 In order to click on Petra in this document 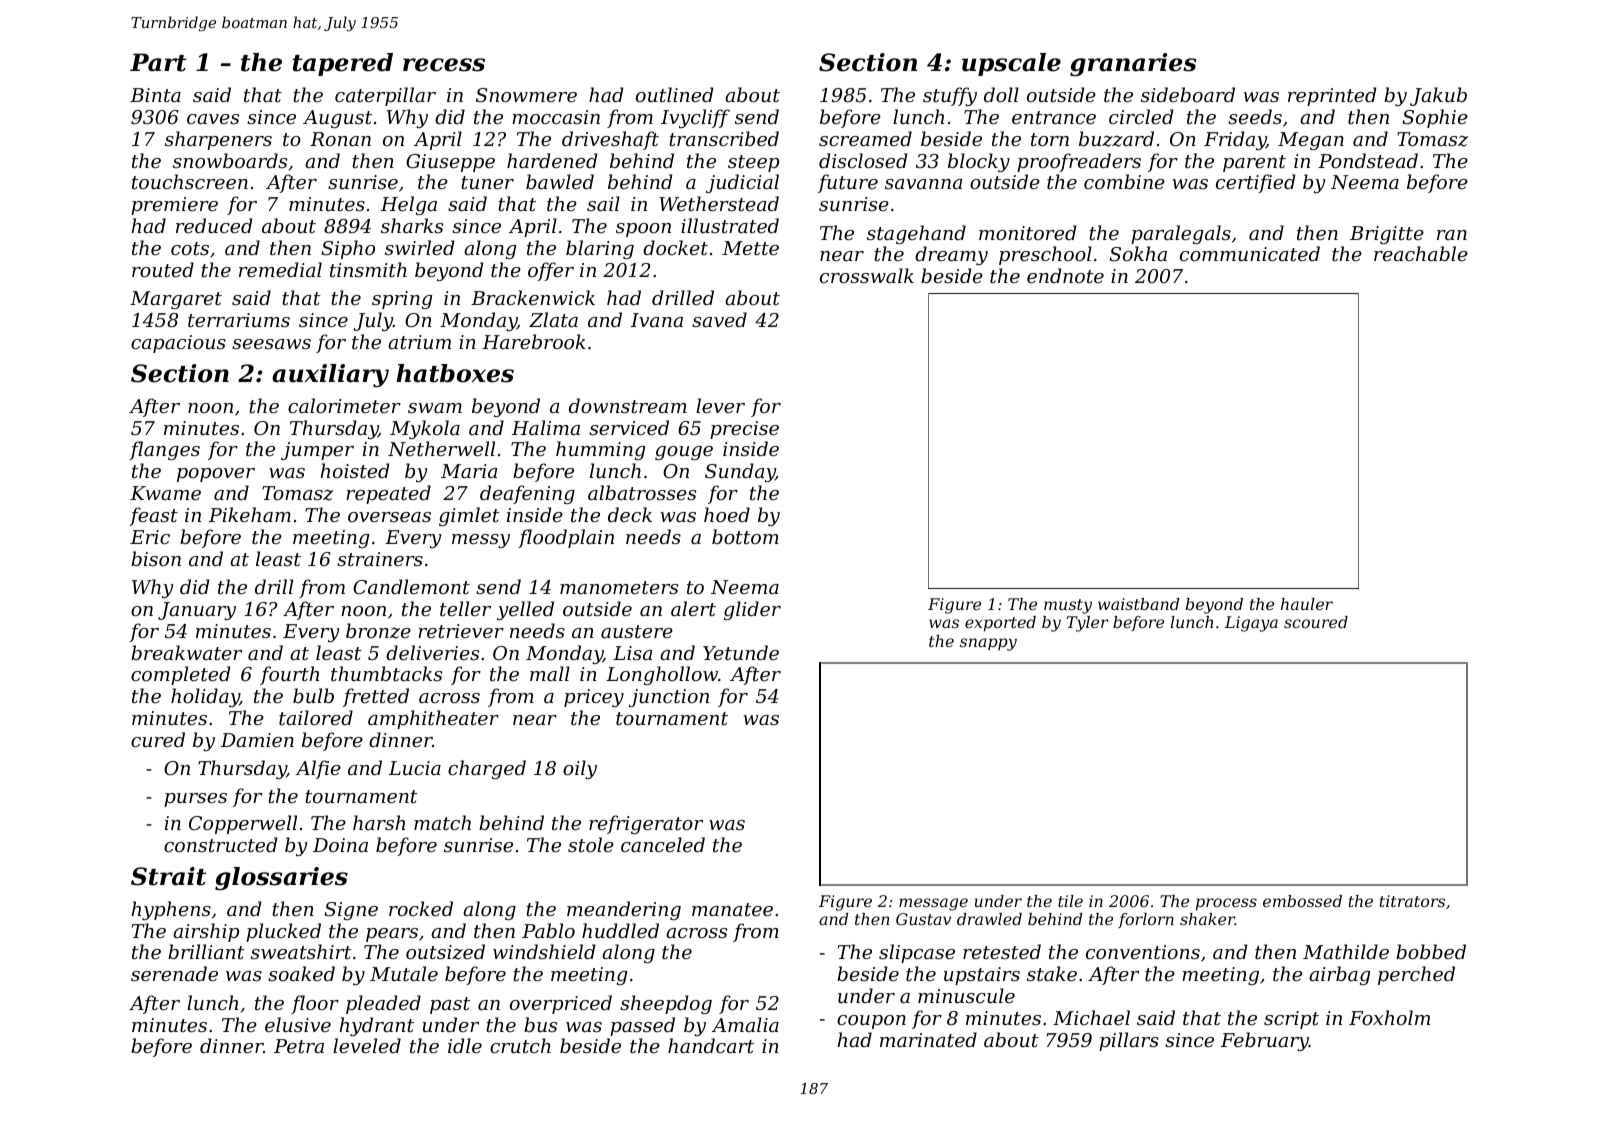, I will do `click(299, 1046)`.
